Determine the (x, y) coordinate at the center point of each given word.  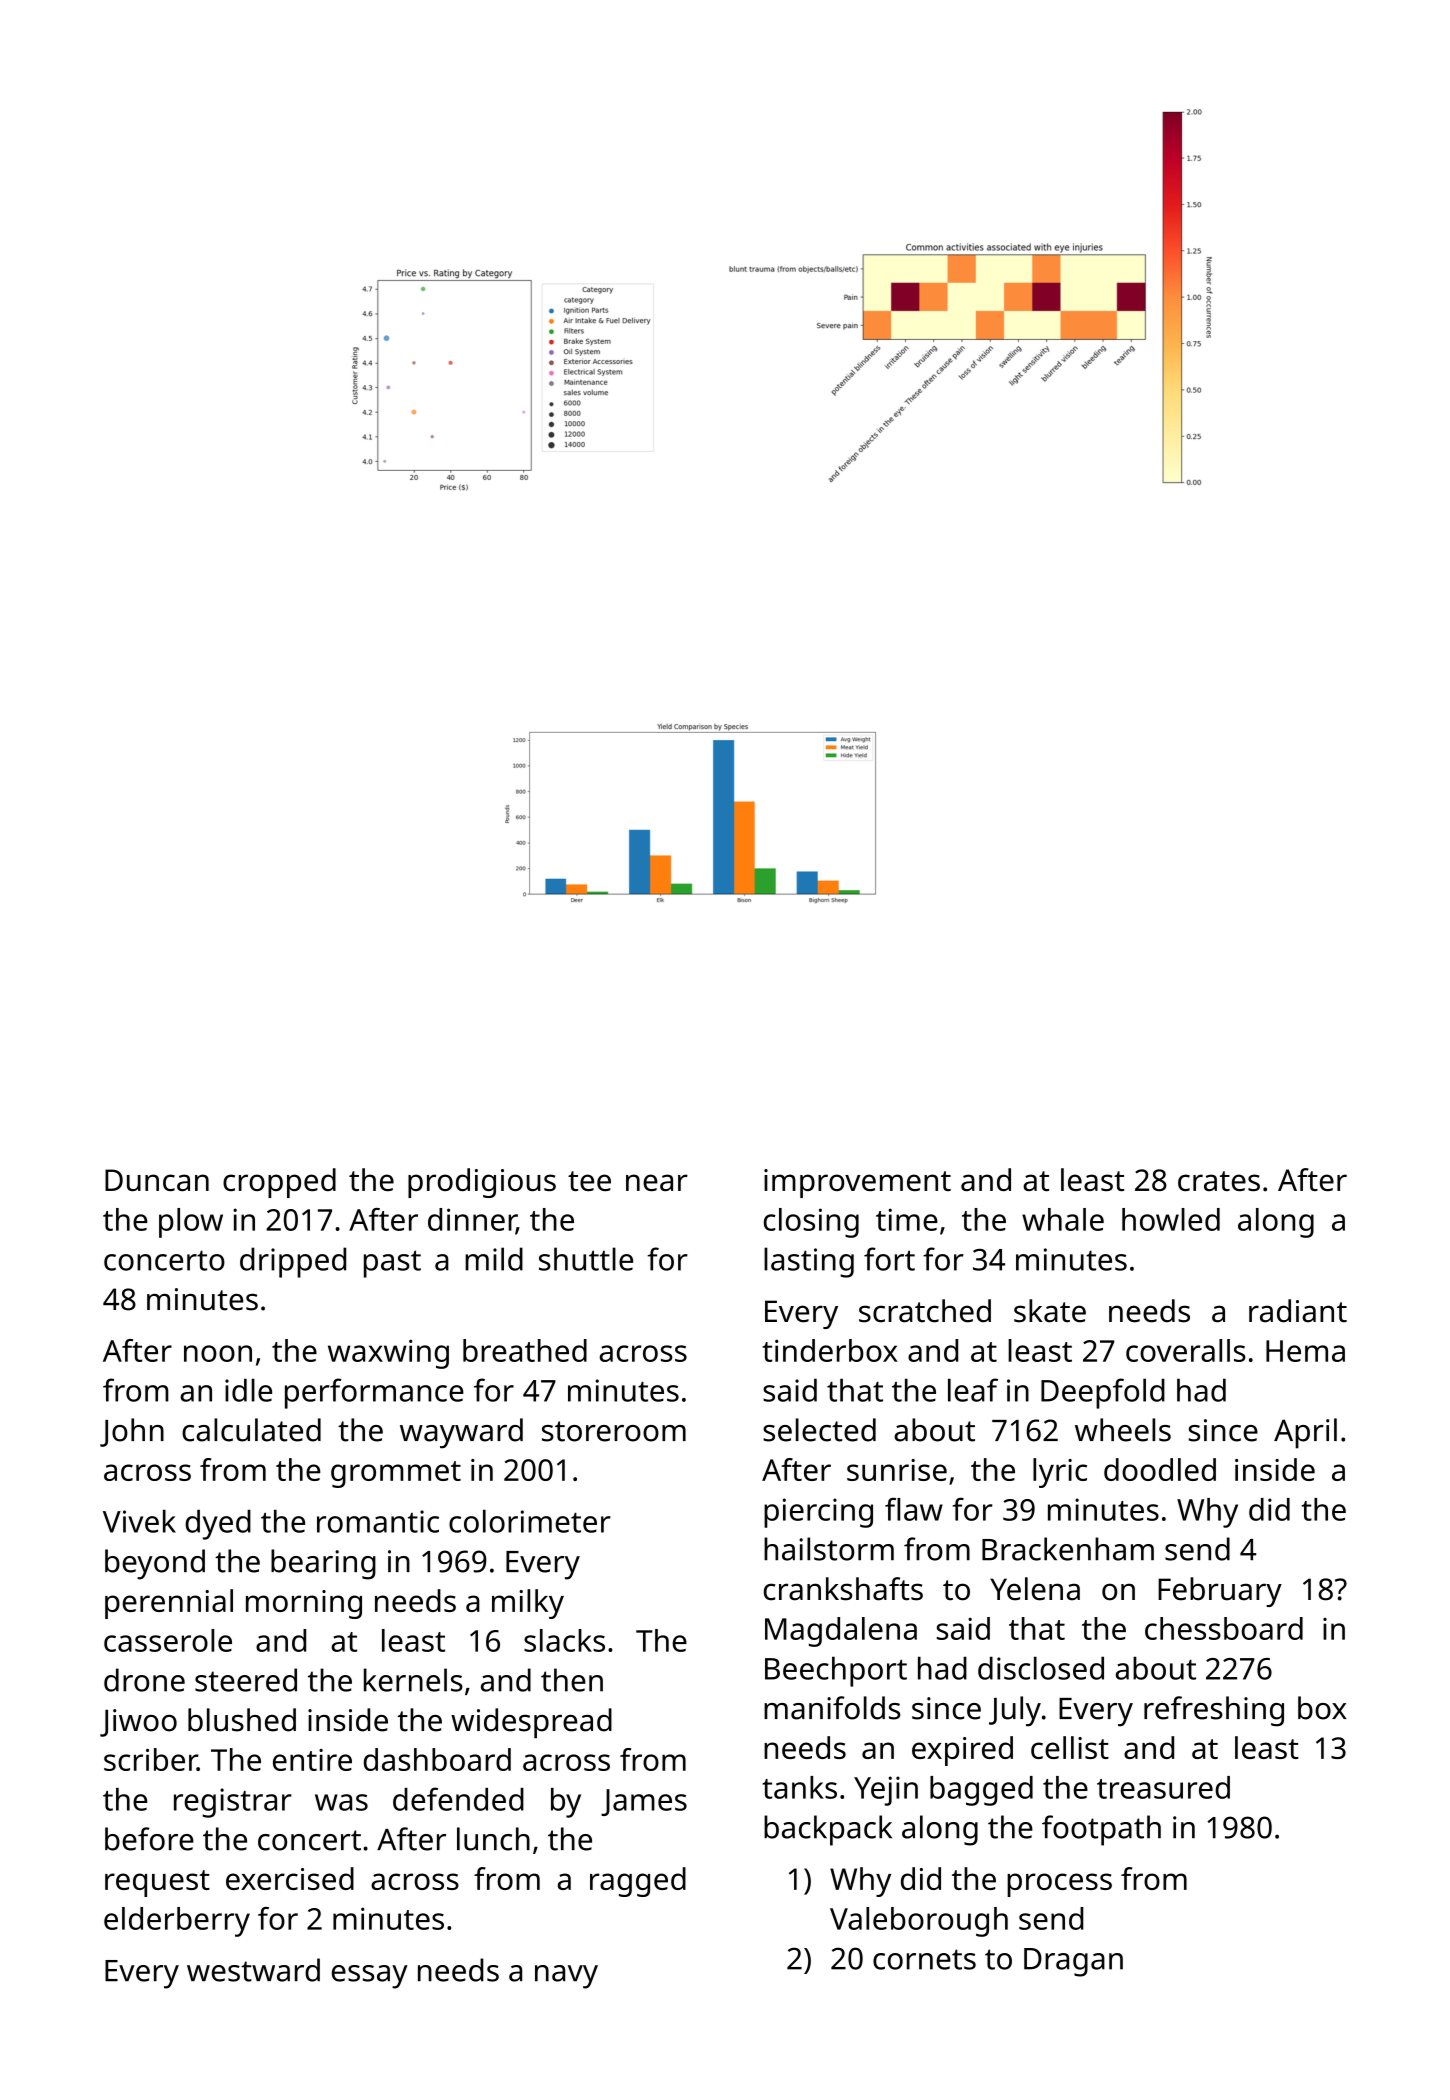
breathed (525, 1350)
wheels (1123, 1430)
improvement (857, 1183)
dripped (293, 1262)
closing (811, 1223)
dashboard (437, 1759)
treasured (1163, 1787)
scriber (150, 1759)
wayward (461, 1433)
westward (253, 1970)
